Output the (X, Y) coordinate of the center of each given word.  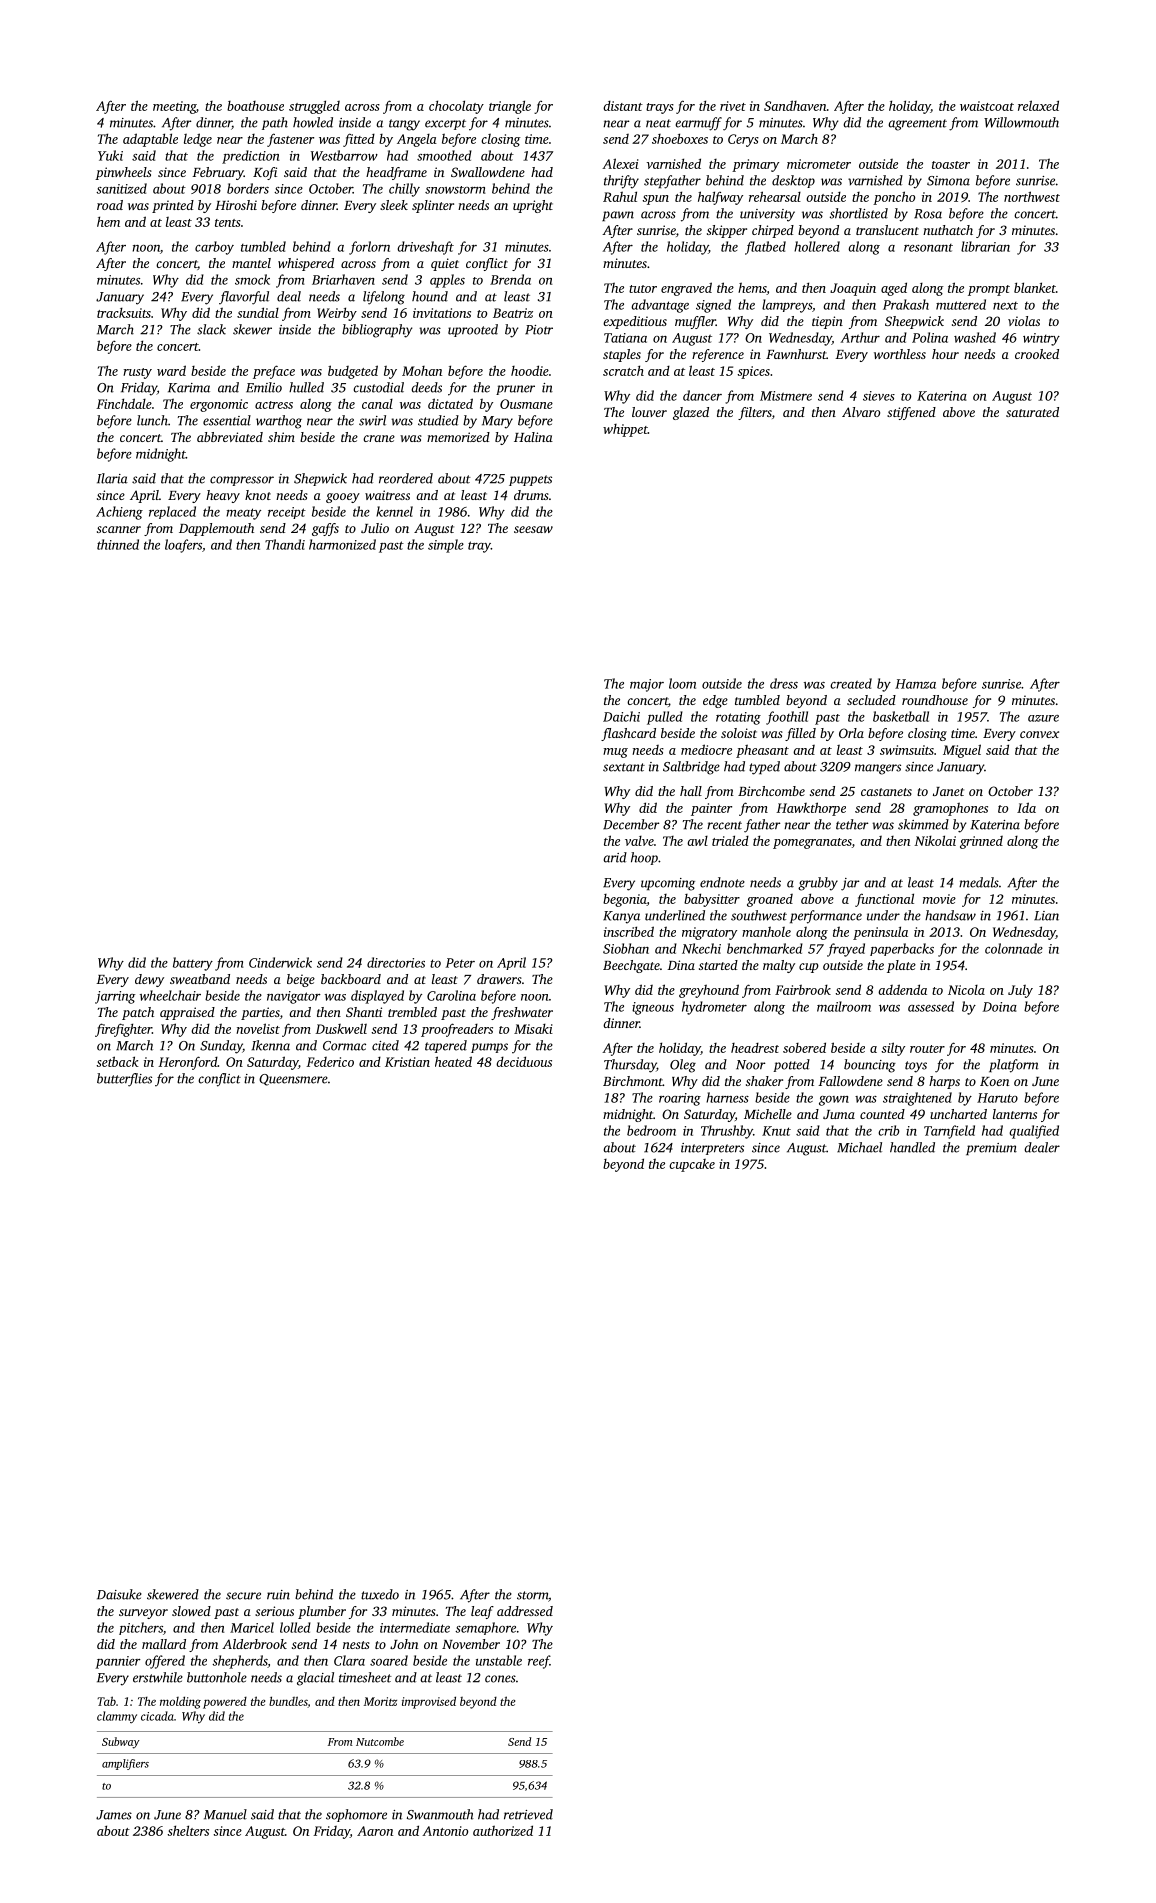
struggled (314, 107)
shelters (188, 1830)
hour (945, 354)
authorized (503, 1830)
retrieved (528, 1814)
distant (623, 106)
